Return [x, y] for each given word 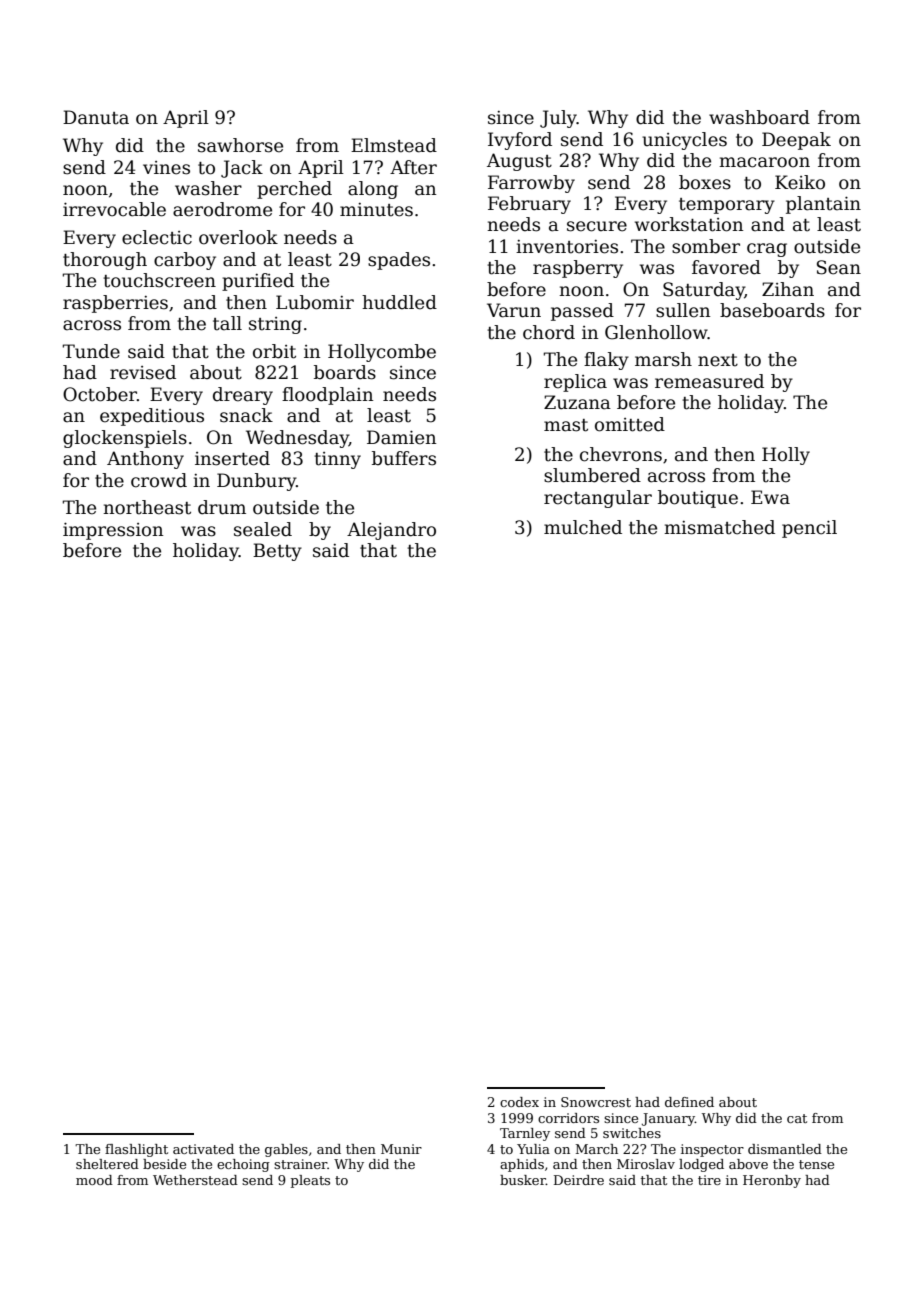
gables [286, 1150]
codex [519, 1102]
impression [113, 531]
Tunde [91, 351]
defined [689, 1102]
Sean [839, 267]
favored [726, 267]
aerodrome [222, 209]
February [529, 205]
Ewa [770, 497]
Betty [277, 552]
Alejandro [391, 531]
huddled [399, 302]
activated [203, 1149]
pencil [809, 529]
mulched [583, 527]
